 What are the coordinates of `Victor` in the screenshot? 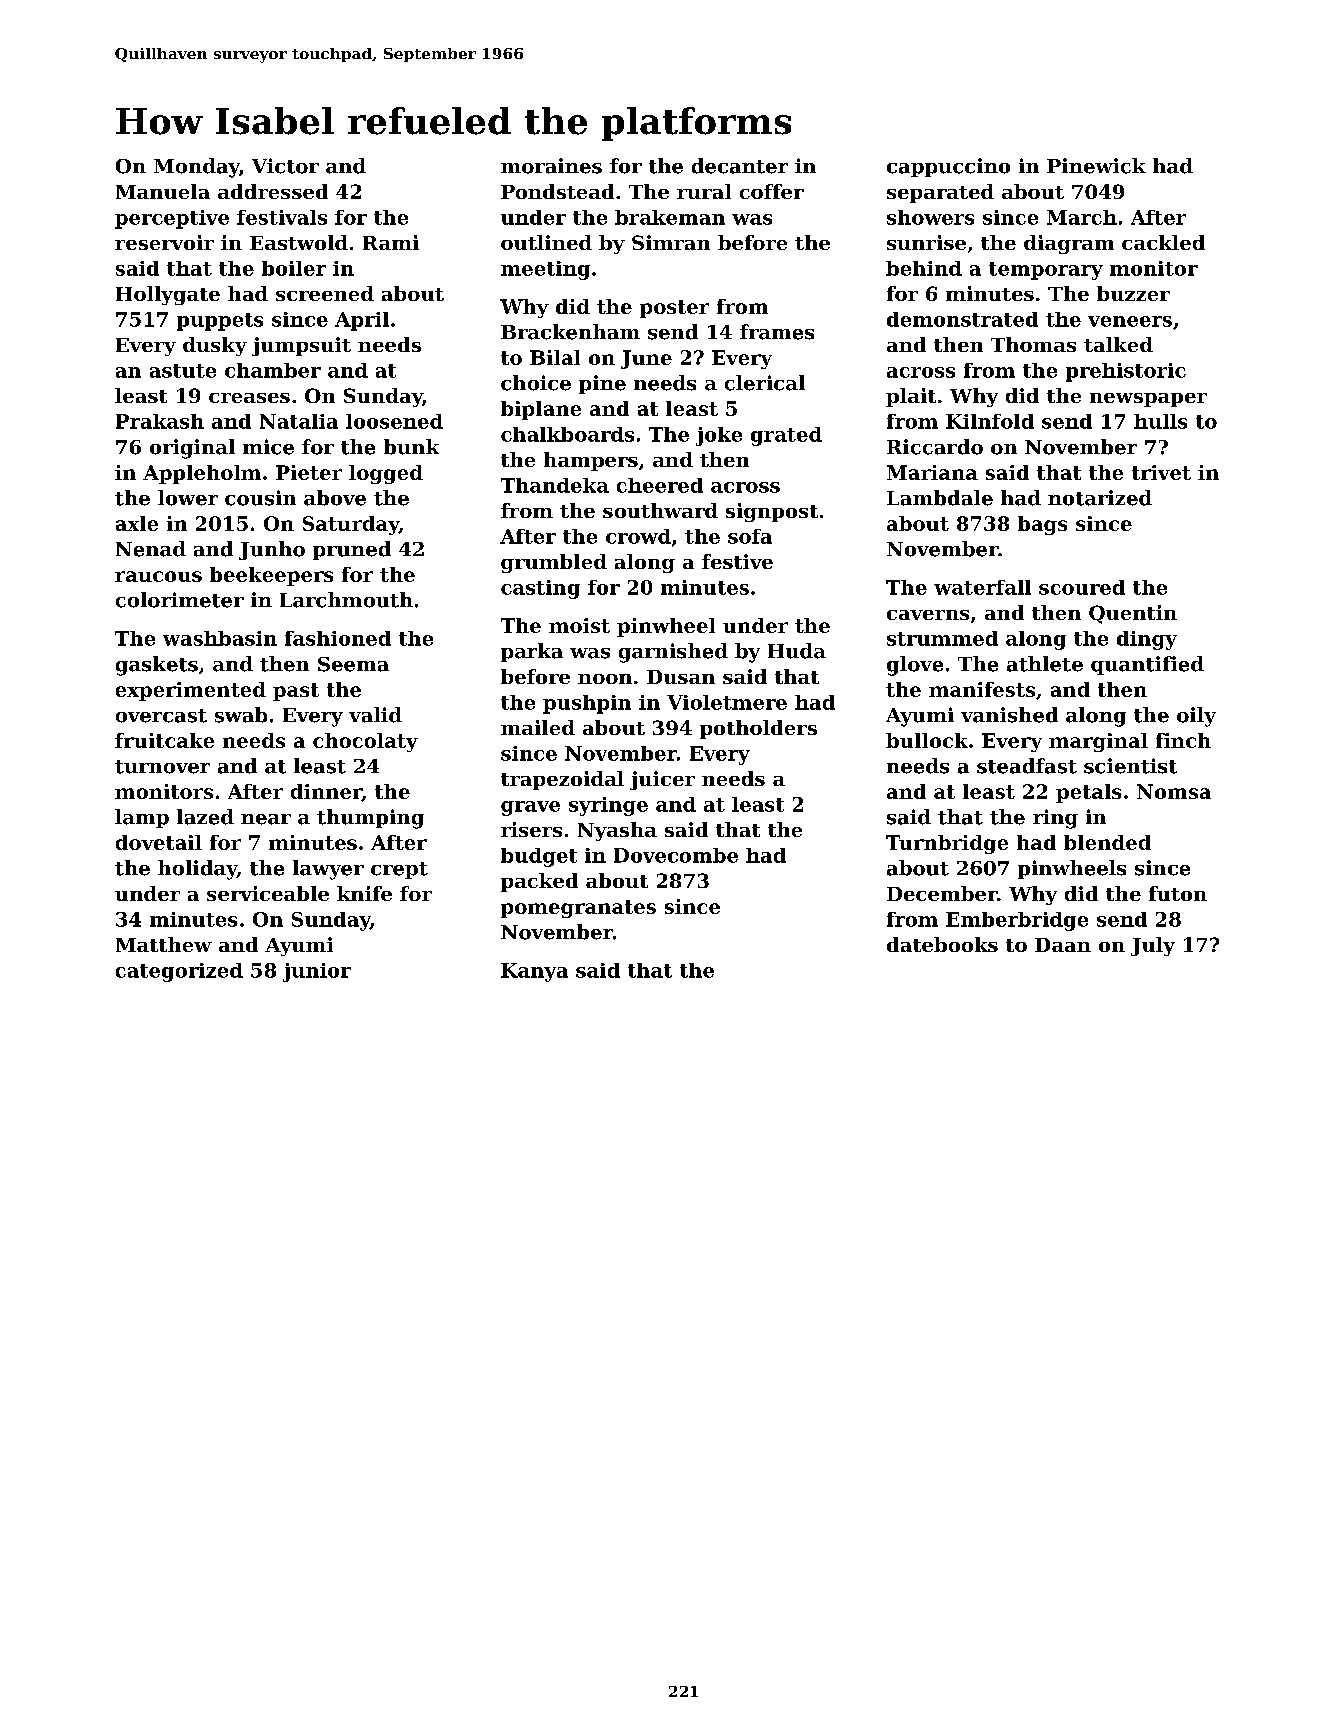 It's located at (285, 166).
